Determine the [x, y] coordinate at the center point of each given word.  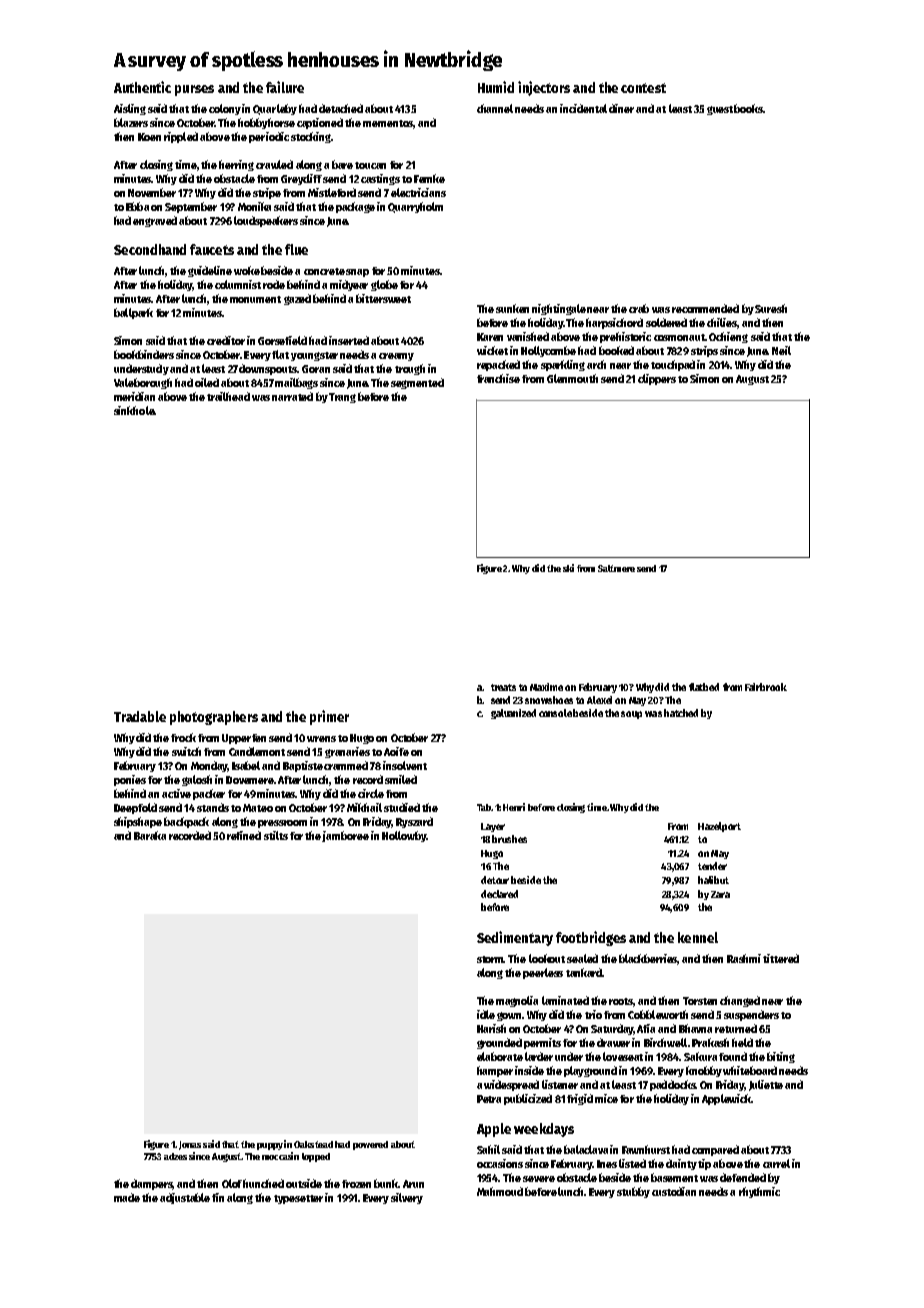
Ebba [137, 206]
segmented [417, 383]
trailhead [228, 396]
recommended [705, 308]
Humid [496, 87]
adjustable [185, 1198]
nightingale [559, 309]
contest [643, 88]
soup [631, 715]
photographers [214, 718]
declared [499, 894]
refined [244, 835]
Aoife [396, 751]
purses [194, 90]
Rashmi [744, 958]
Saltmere [616, 568]
